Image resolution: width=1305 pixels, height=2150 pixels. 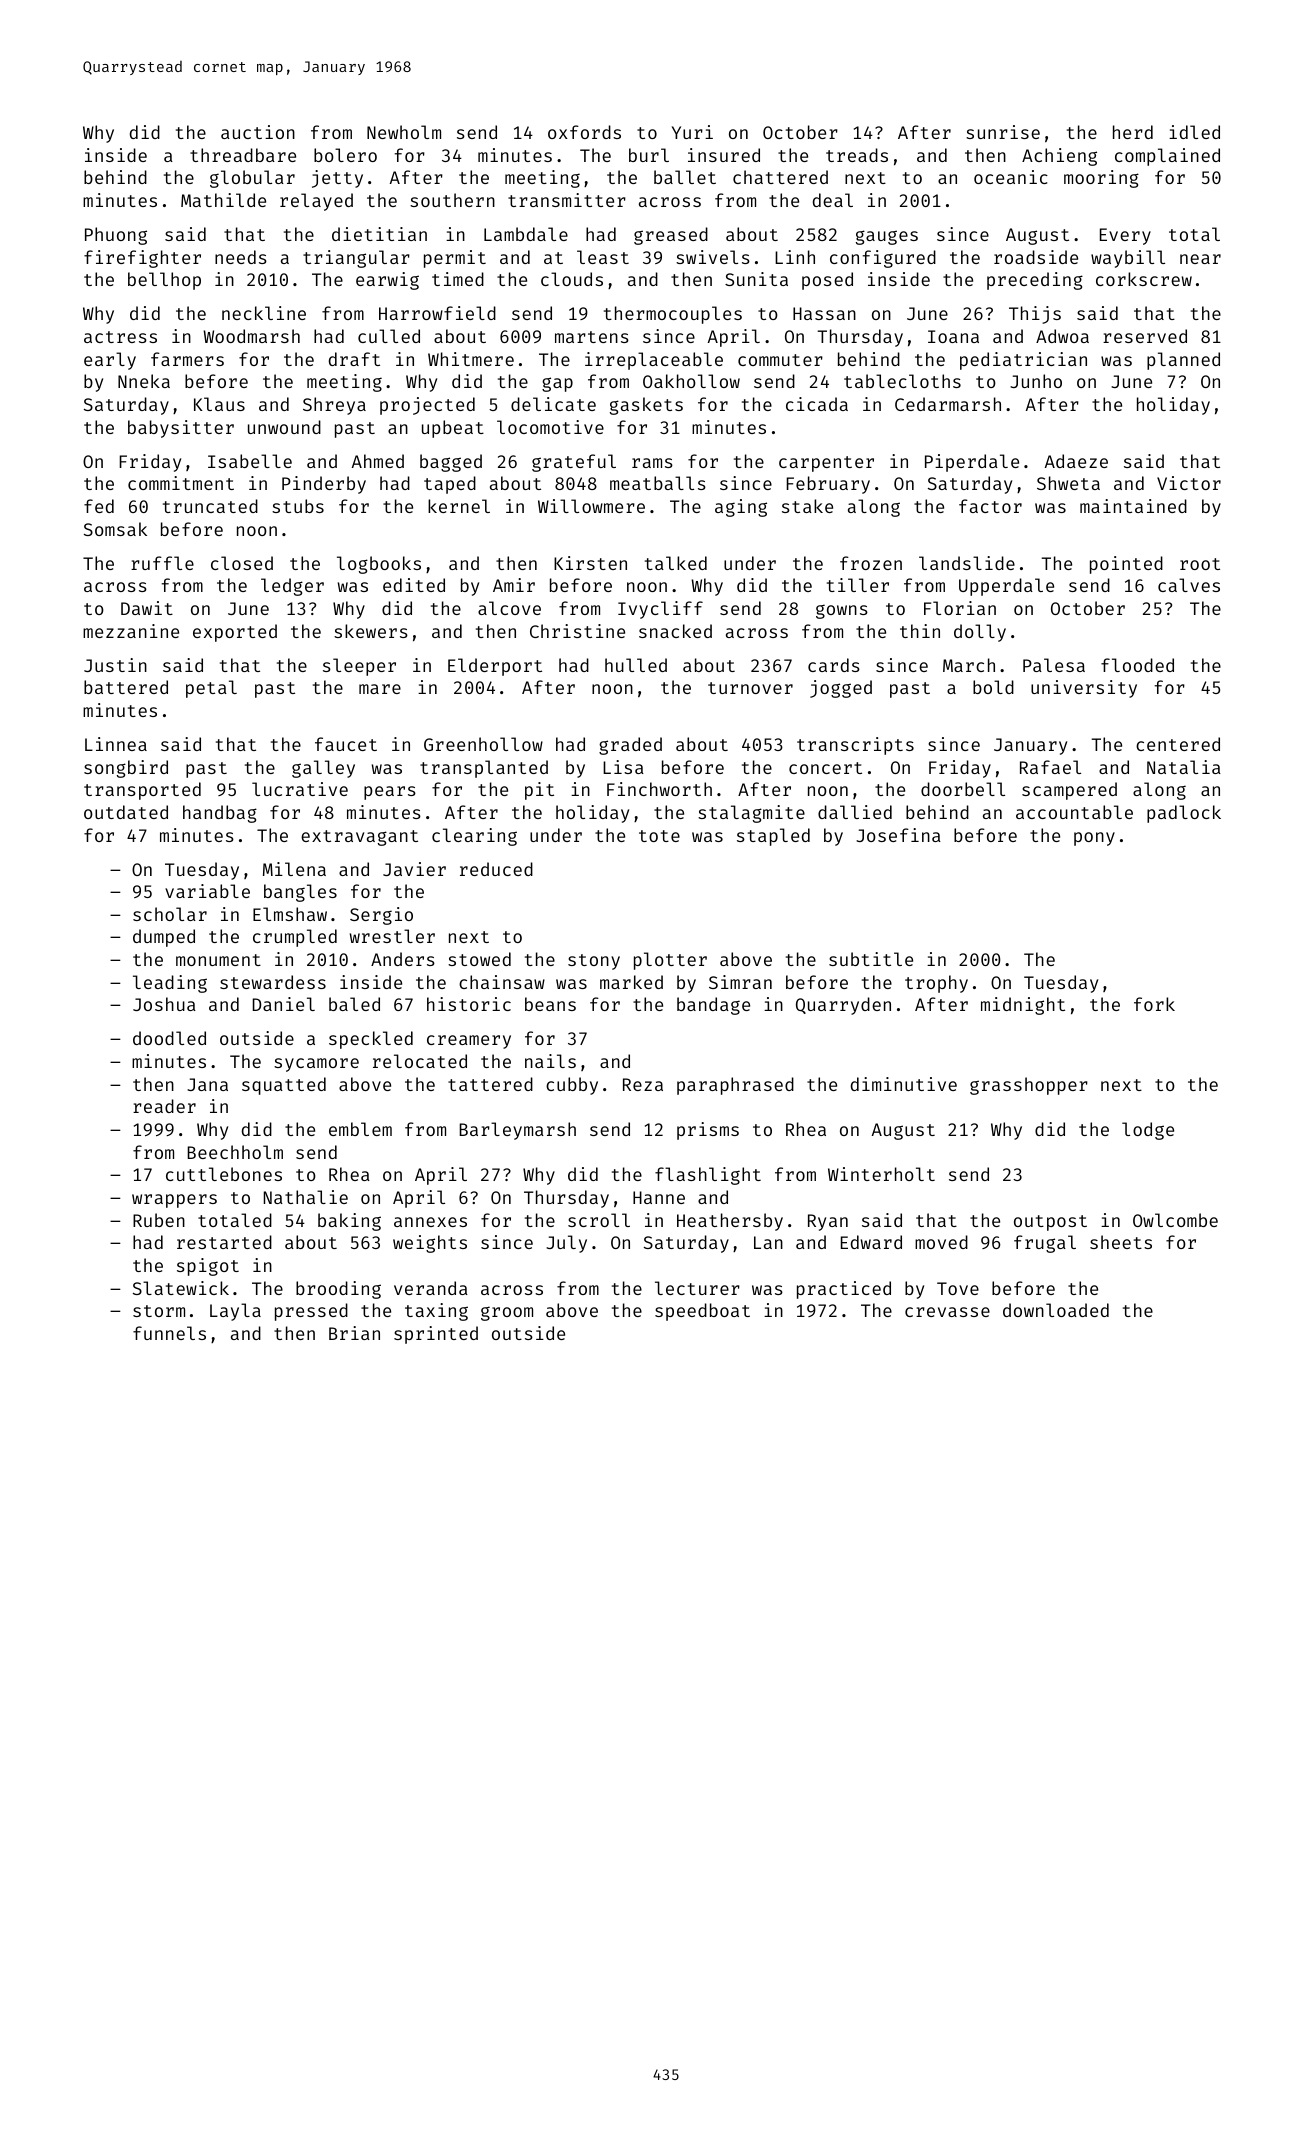 I want to click on Phuong, so click(x=116, y=236).
